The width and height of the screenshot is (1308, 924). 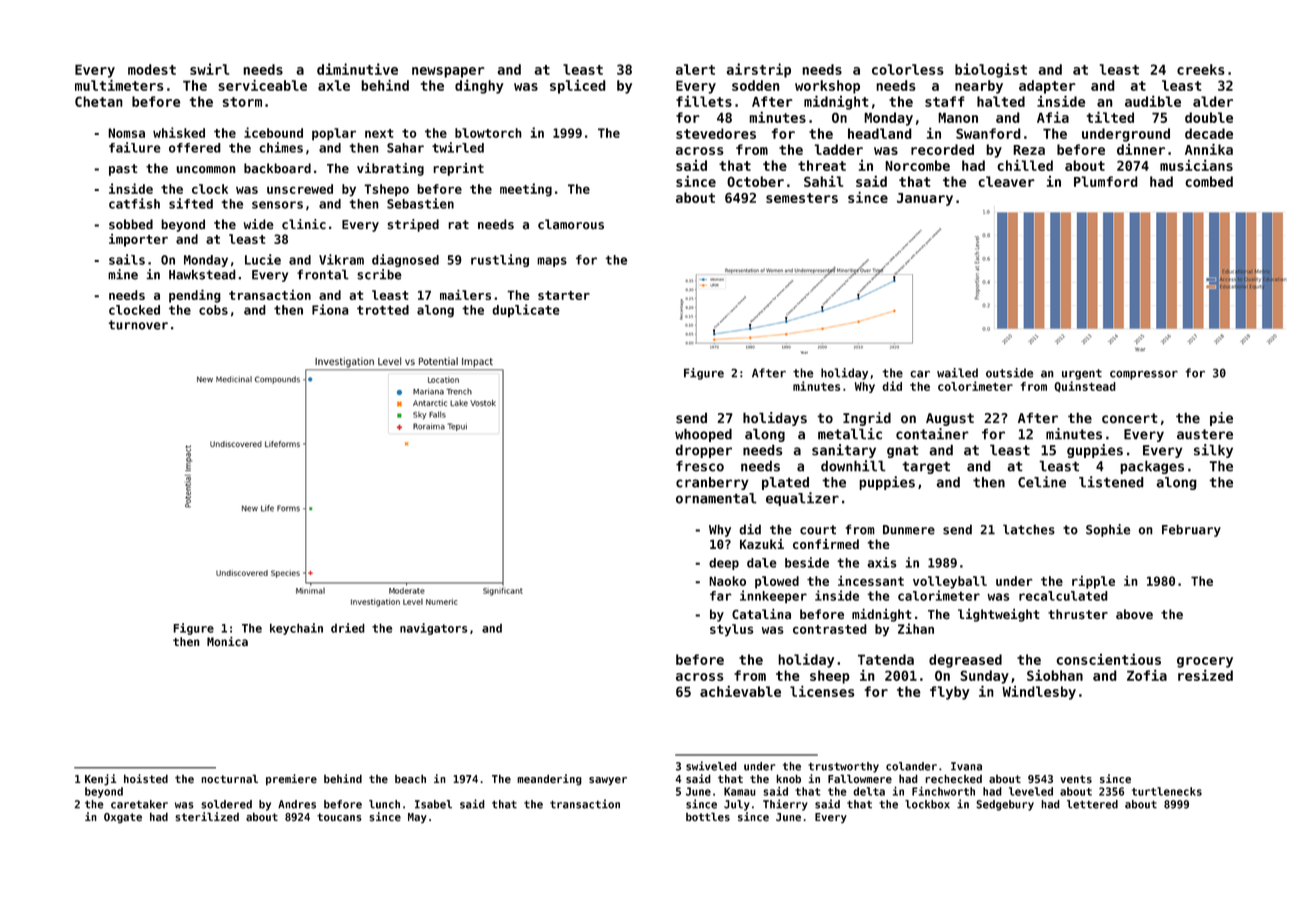 What do you see at coordinates (1201, 69) in the screenshot?
I see `creeks` at bounding box center [1201, 69].
